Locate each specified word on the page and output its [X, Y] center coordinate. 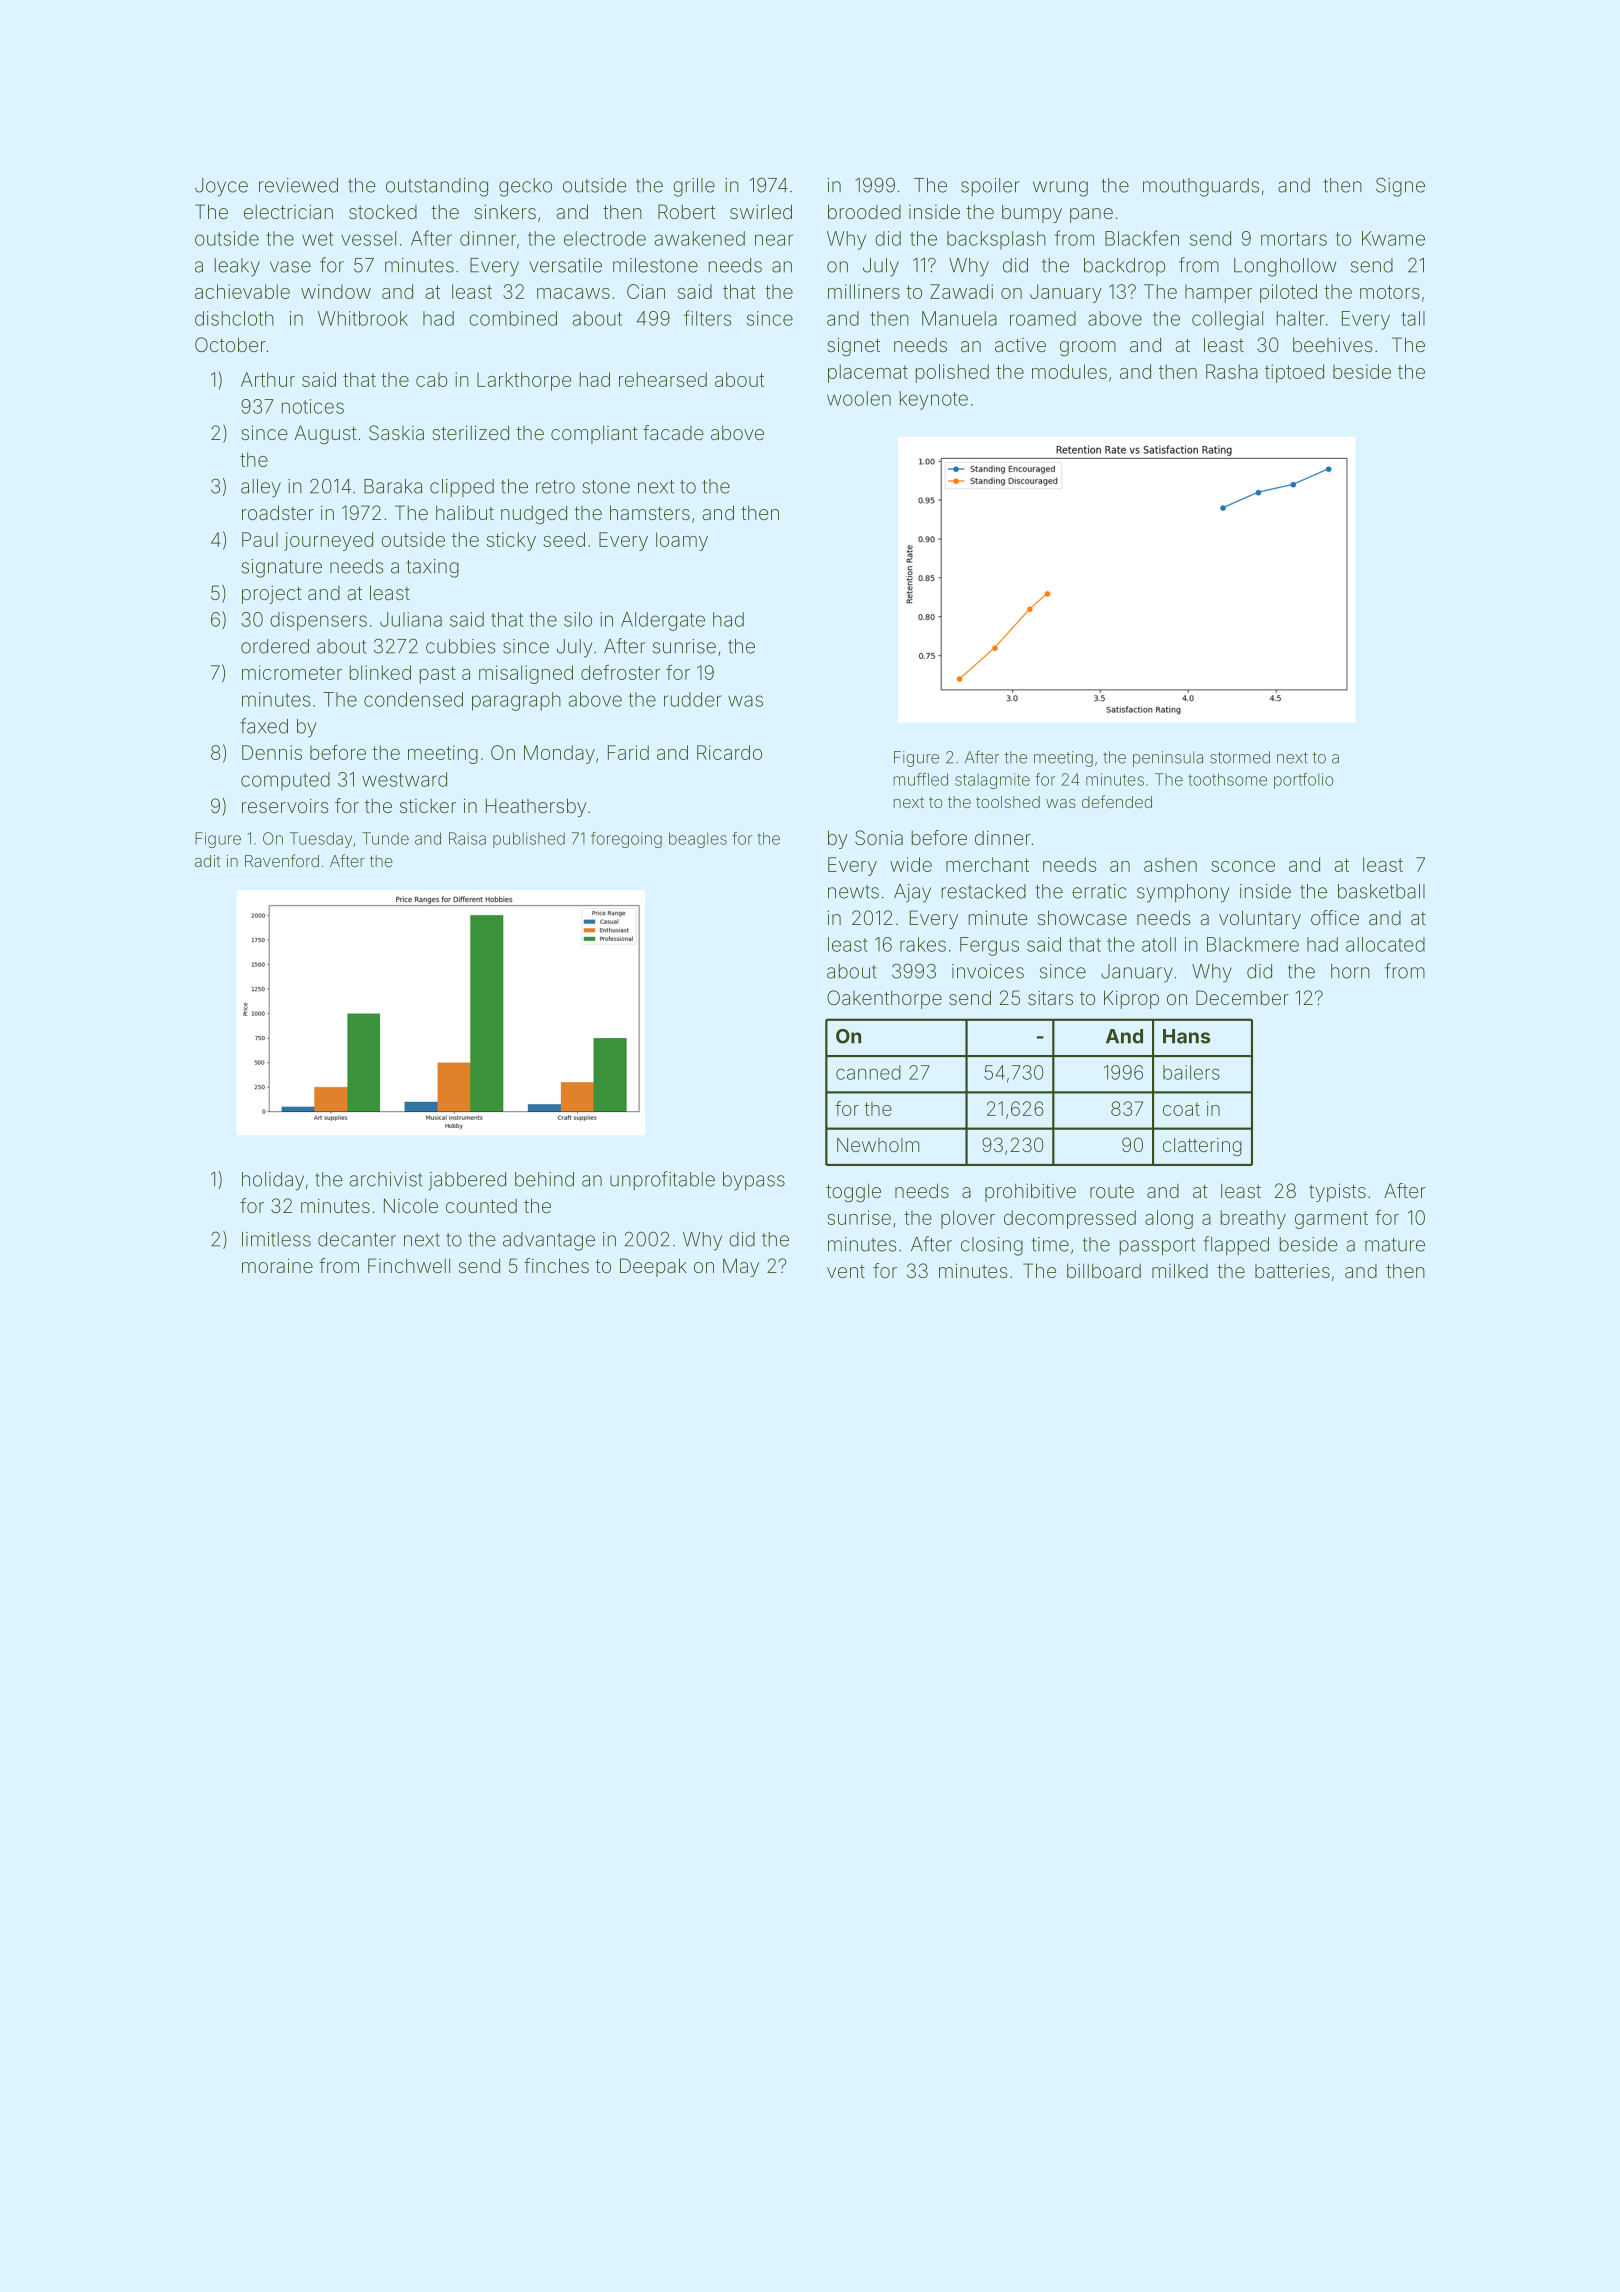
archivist [386, 1179]
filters [707, 318]
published [529, 840]
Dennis [272, 752]
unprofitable [662, 1180]
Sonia [879, 837]
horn [1350, 971]
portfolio [1303, 781]
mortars [1294, 239]
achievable [242, 291]
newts [853, 892]
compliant [594, 434]
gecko [525, 187]
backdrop [1124, 267]
